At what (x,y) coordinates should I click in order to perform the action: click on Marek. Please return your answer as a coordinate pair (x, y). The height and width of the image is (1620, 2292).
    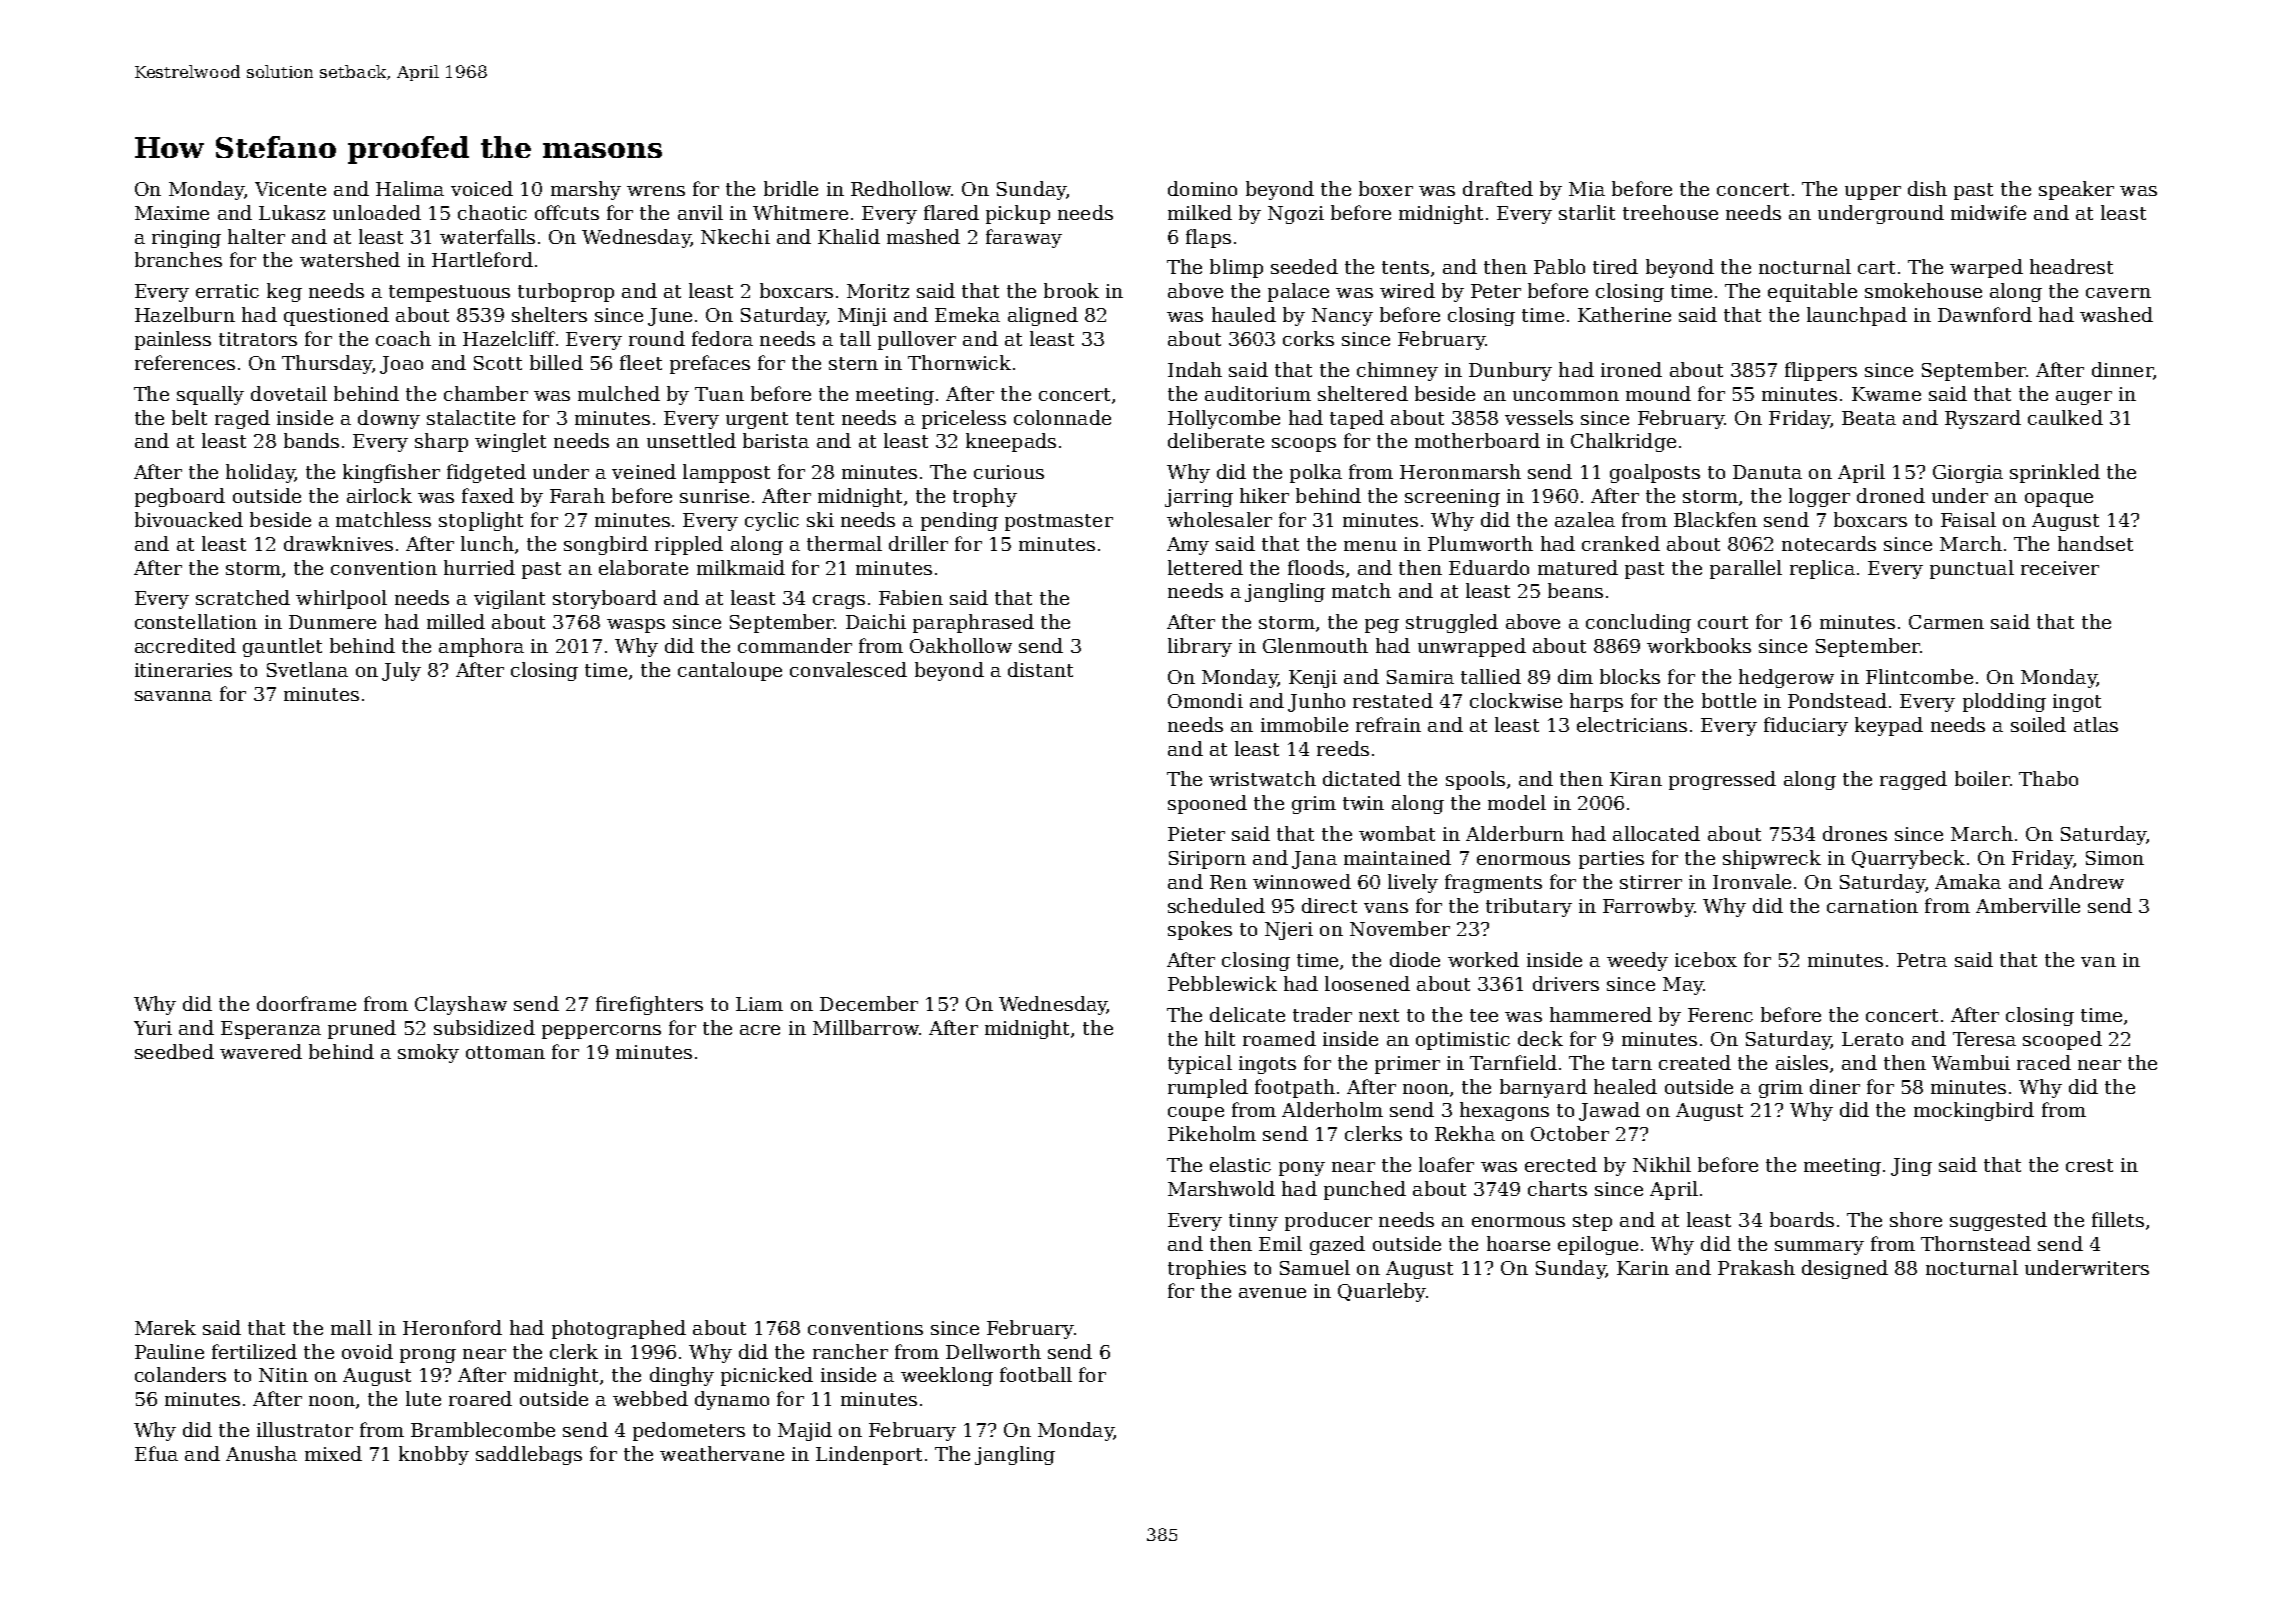
    Looking at the image, I should click on (165, 1327).
